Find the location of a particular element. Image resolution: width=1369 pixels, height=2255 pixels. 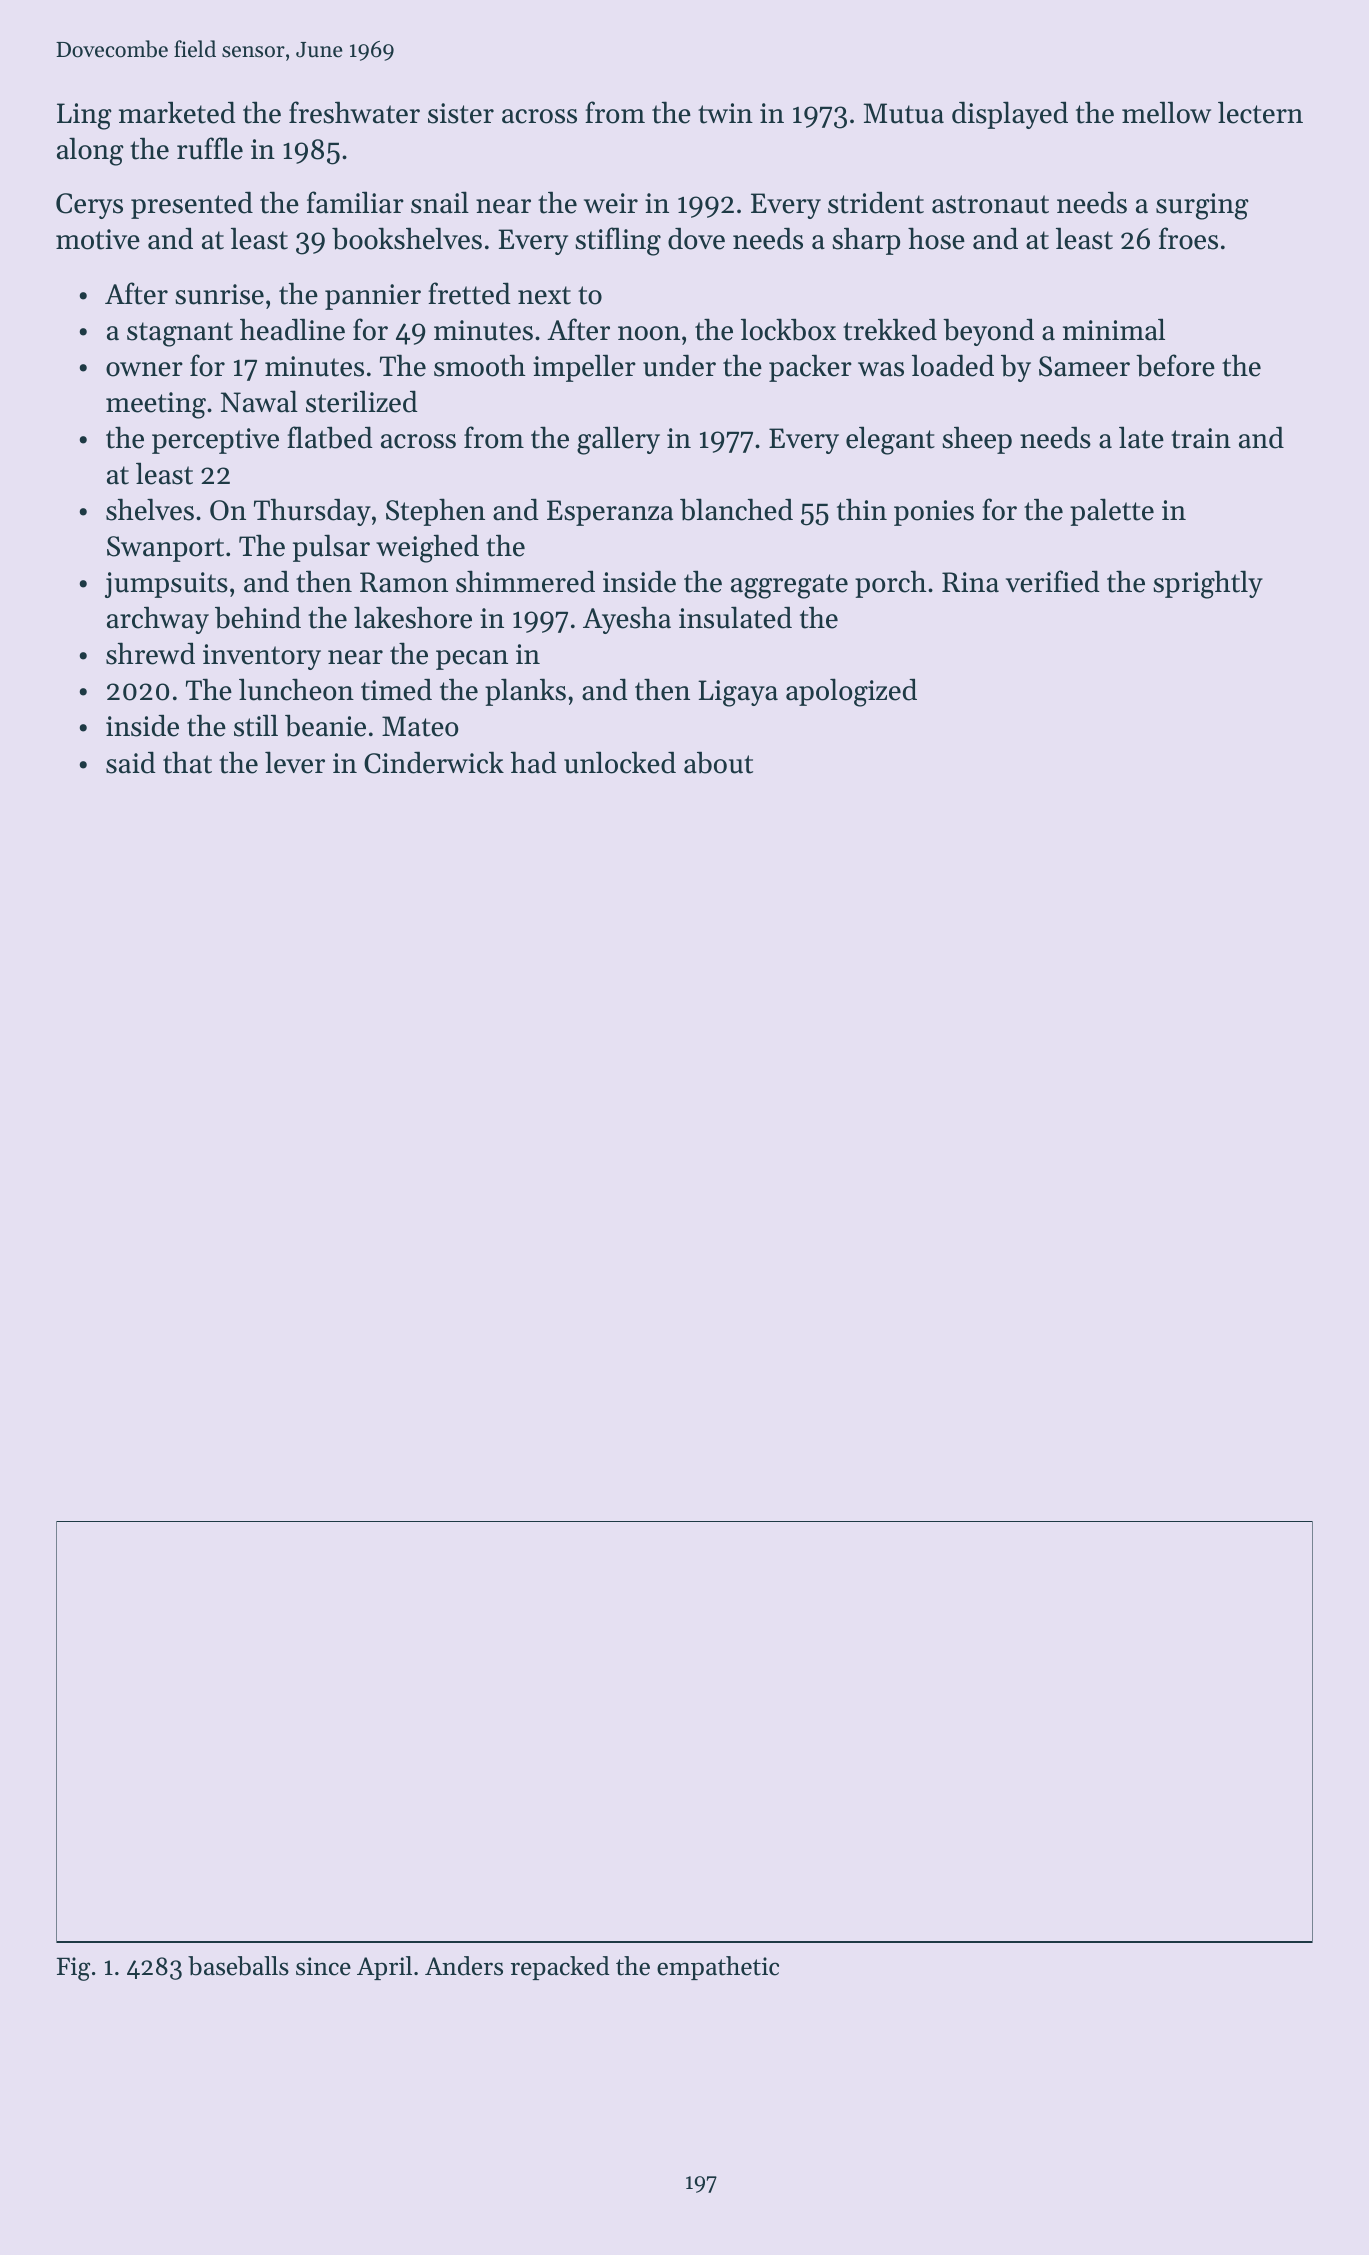

empathetic is located at coordinates (718, 1968).
